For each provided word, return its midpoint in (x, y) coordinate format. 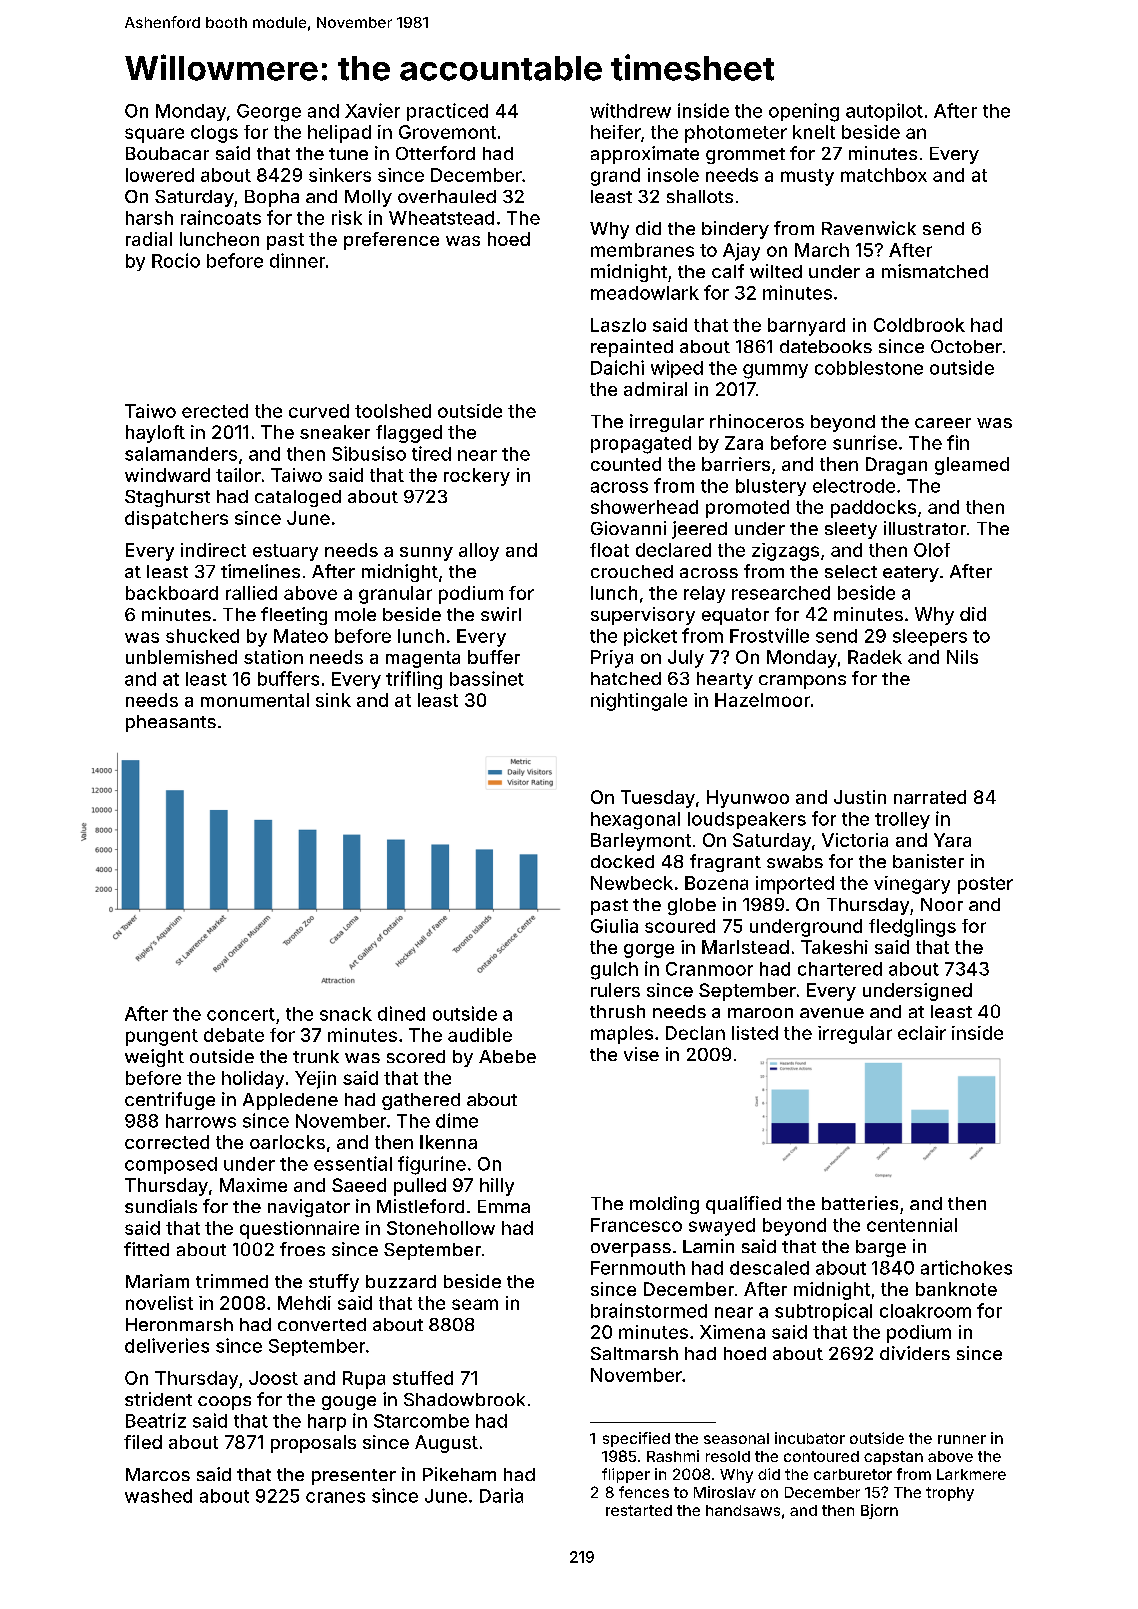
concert (241, 1014)
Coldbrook (919, 325)
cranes (335, 1497)
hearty (725, 680)
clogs (214, 134)
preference (391, 241)
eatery (911, 574)
